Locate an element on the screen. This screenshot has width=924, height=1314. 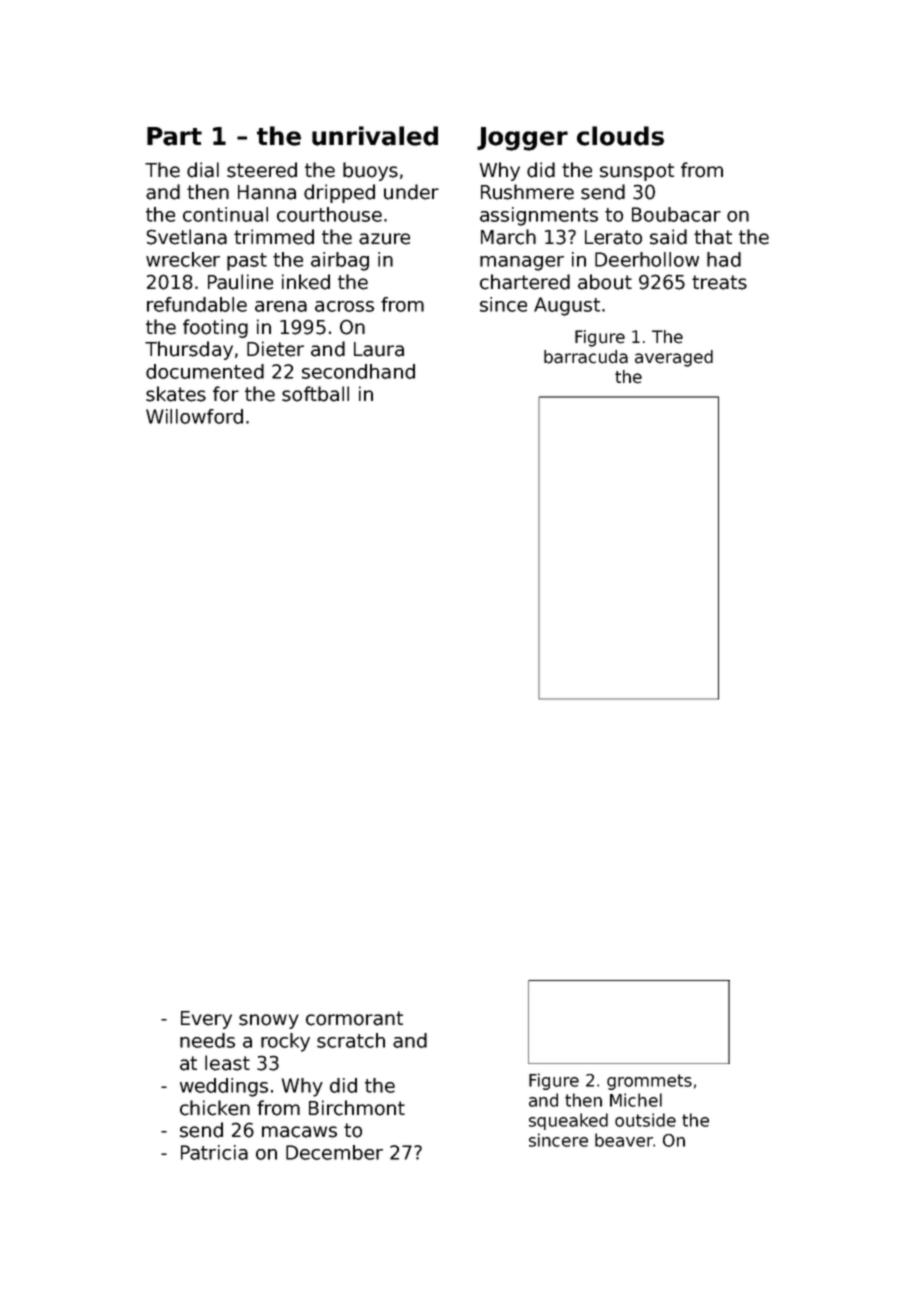
chicken is located at coordinates (215, 1108).
